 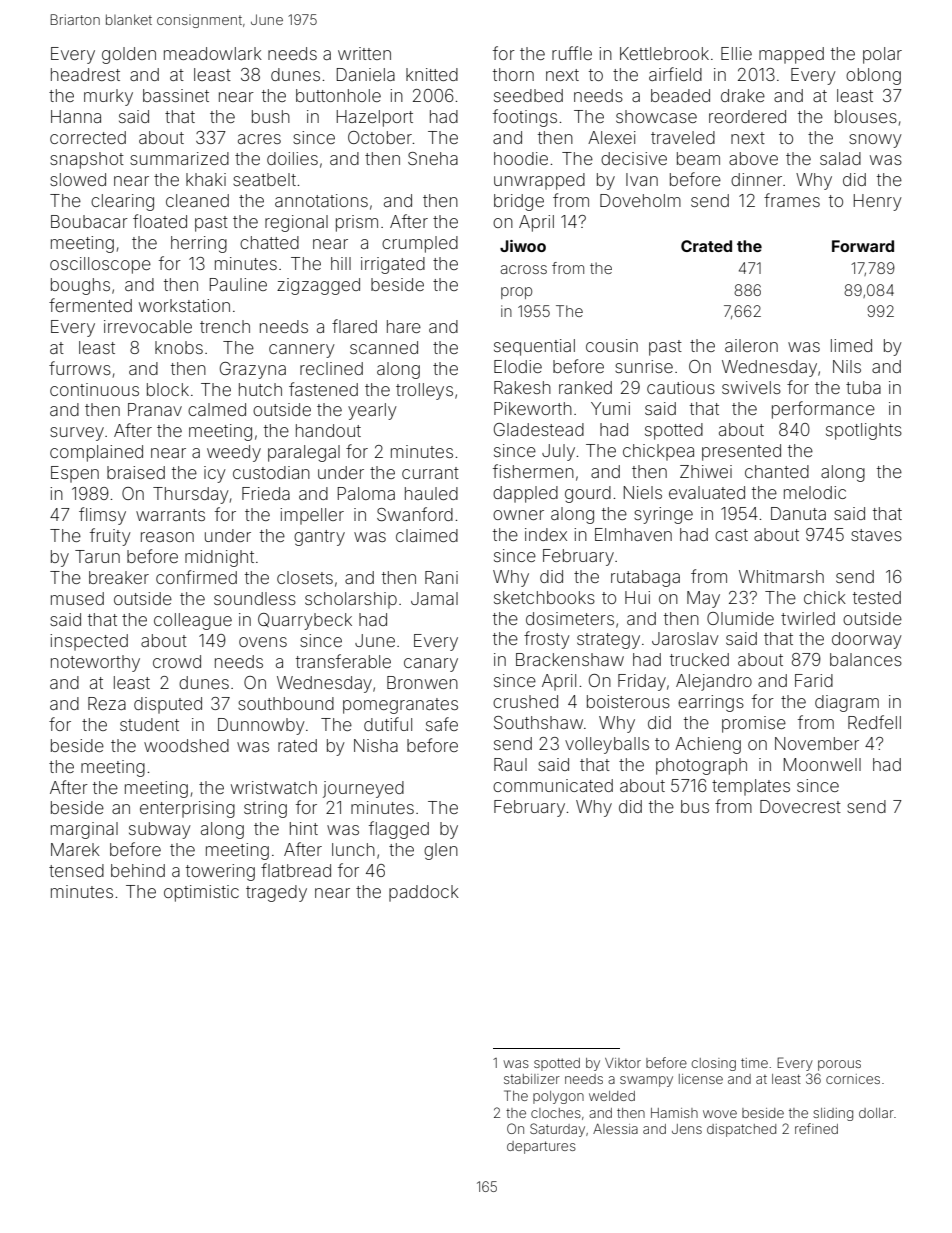 I want to click on claimed, so click(x=427, y=535).
